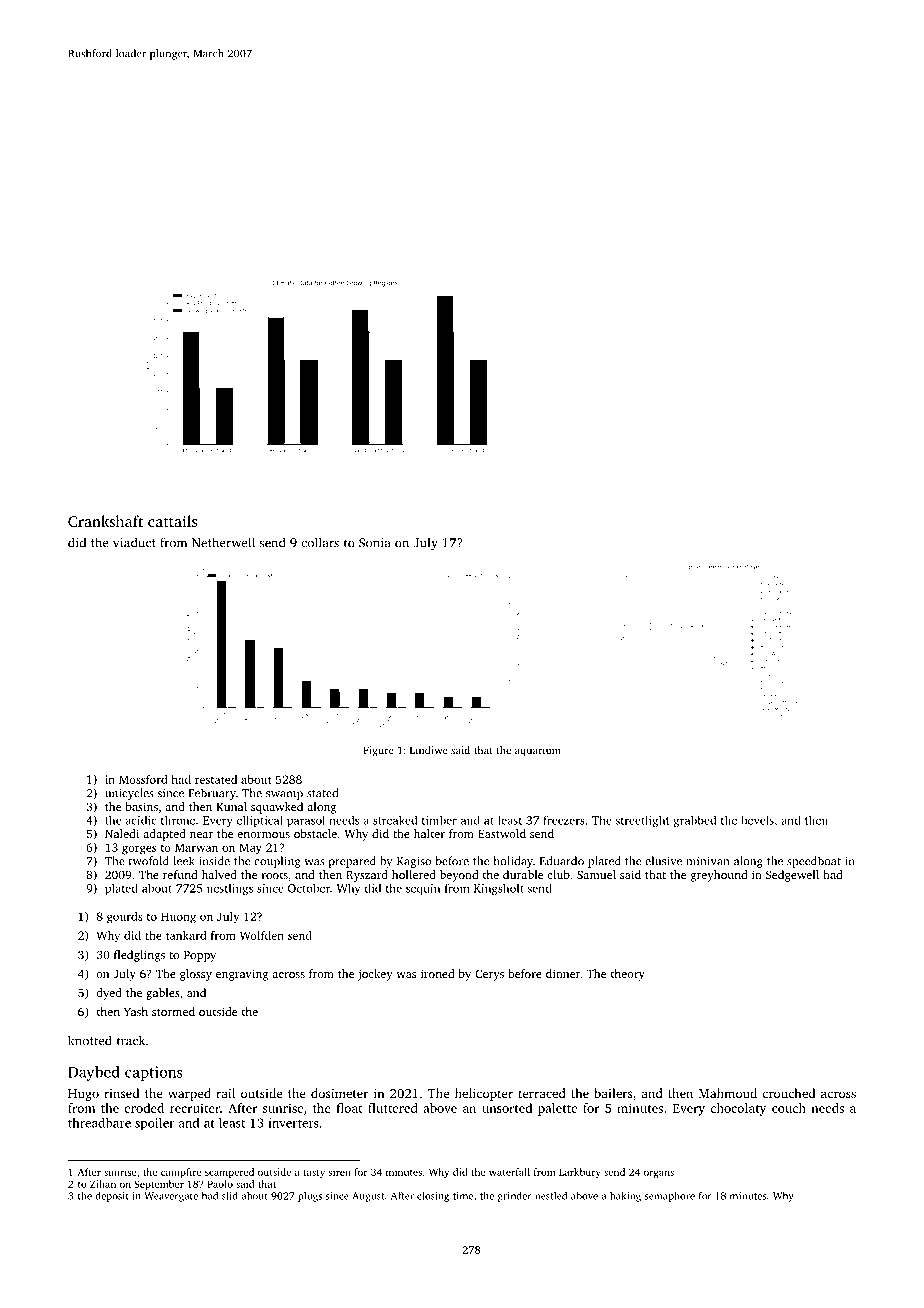  What do you see at coordinates (112, 1197) in the screenshot?
I see `deposit` at bounding box center [112, 1197].
